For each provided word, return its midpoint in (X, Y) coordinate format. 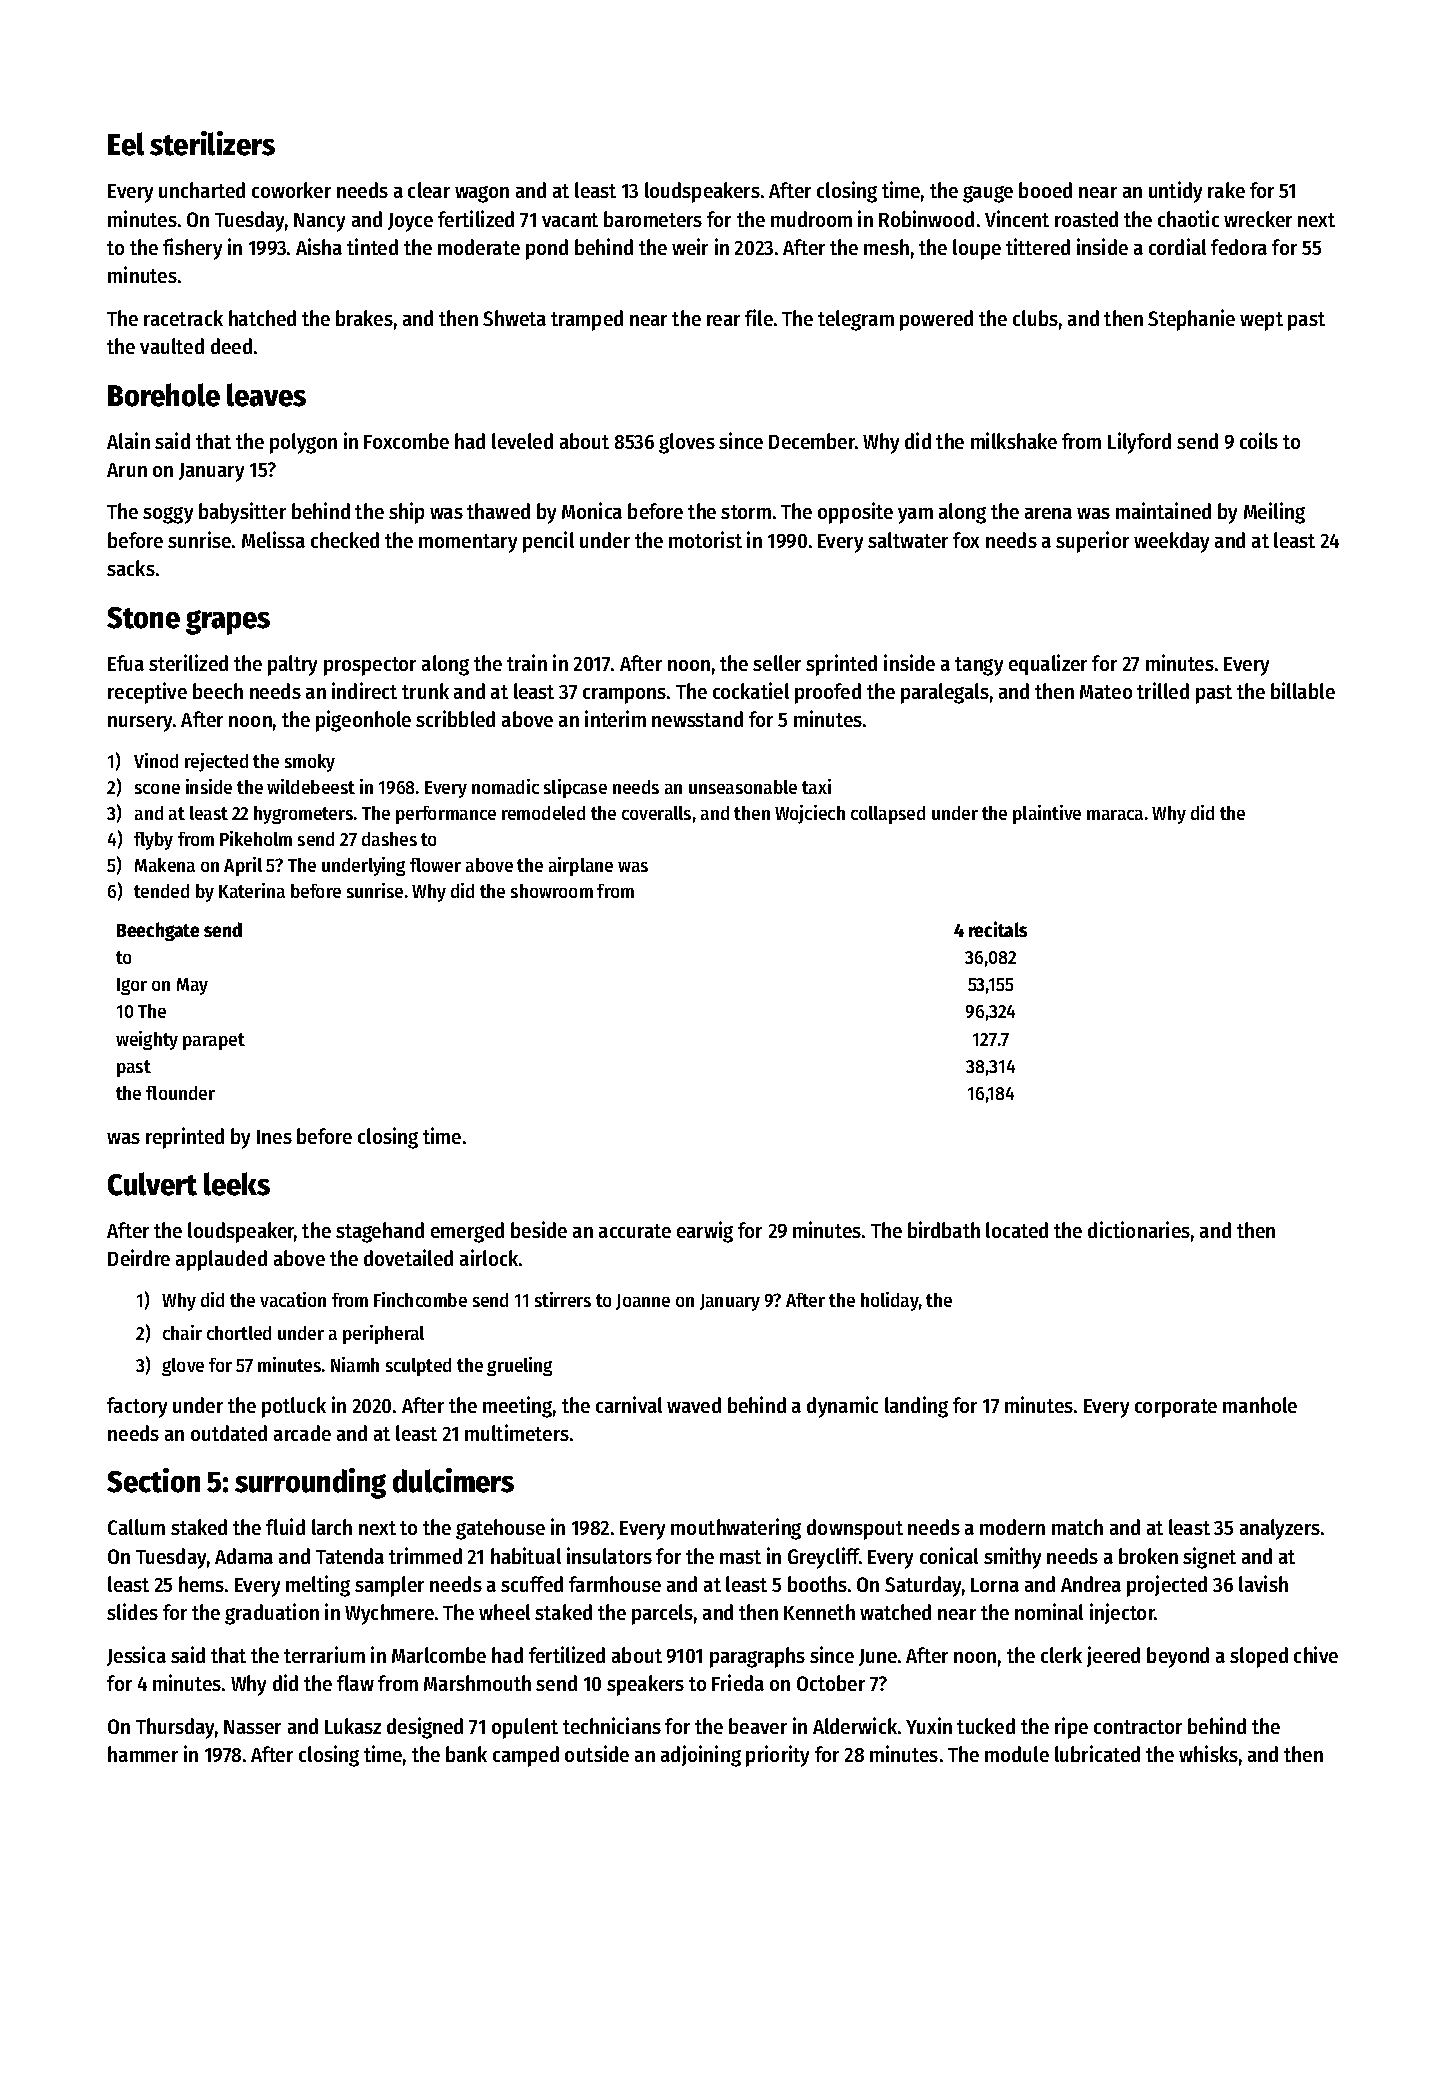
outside (597, 1753)
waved (694, 1405)
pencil (548, 542)
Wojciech (810, 814)
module (1017, 1754)
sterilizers (212, 143)
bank (466, 1754)
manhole (1260, 1405)
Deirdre (139, 1257)
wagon (482, 194)
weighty (147, 1040)
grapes (228, 622)
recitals (998, 929)
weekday (1171, 542)
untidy (1175, 192)
